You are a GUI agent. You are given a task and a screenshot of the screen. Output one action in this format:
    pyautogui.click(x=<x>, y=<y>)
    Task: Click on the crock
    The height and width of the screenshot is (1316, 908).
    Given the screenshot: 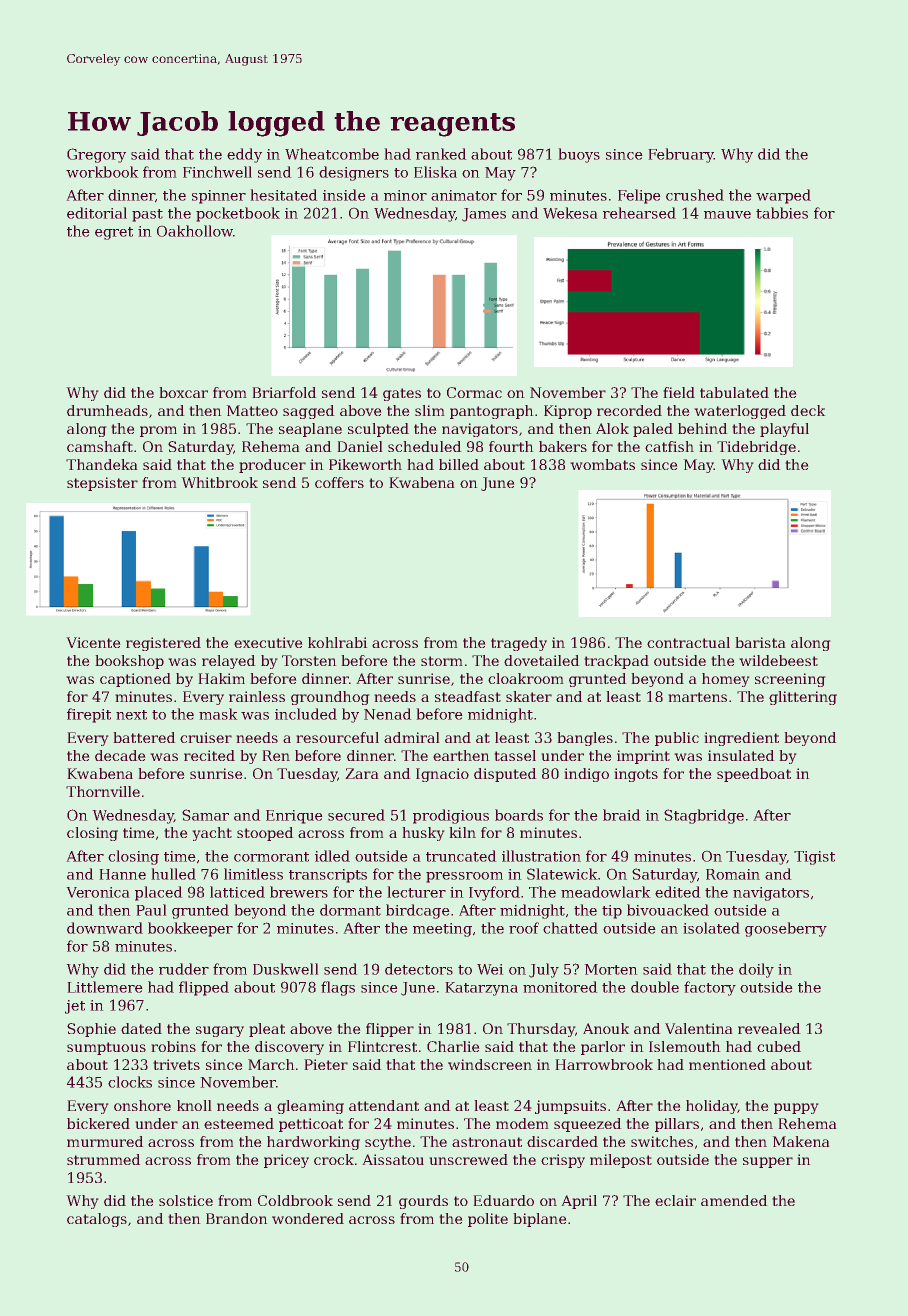 What is the action you would take?
    pyautogui.click(x=334, y=1159)
